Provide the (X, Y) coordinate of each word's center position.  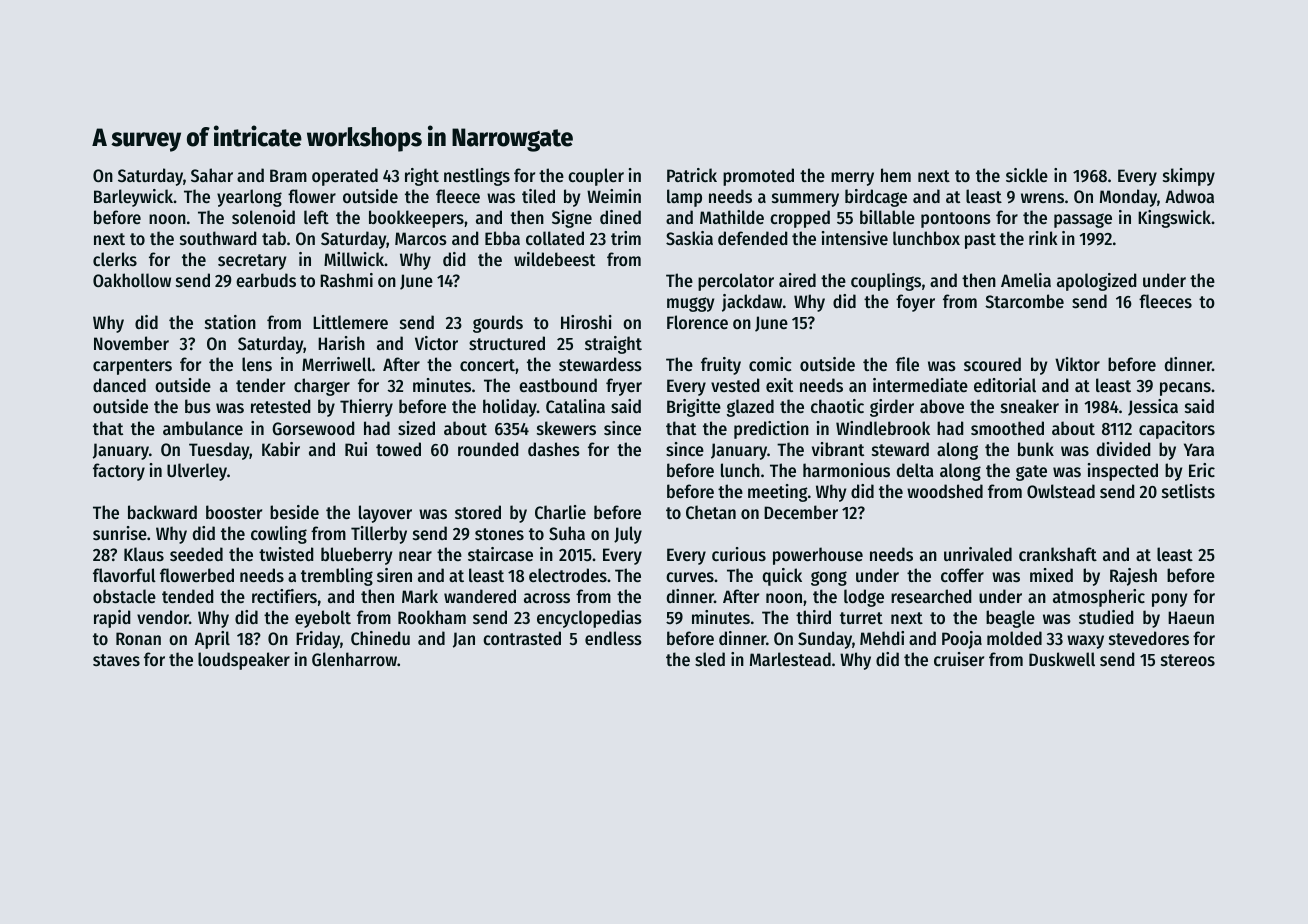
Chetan (711, 512)
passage (1083, 220)
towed (398, 449)
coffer (962, 575)
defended (753, 238)
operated (345, 177)
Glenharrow (354, 659)
